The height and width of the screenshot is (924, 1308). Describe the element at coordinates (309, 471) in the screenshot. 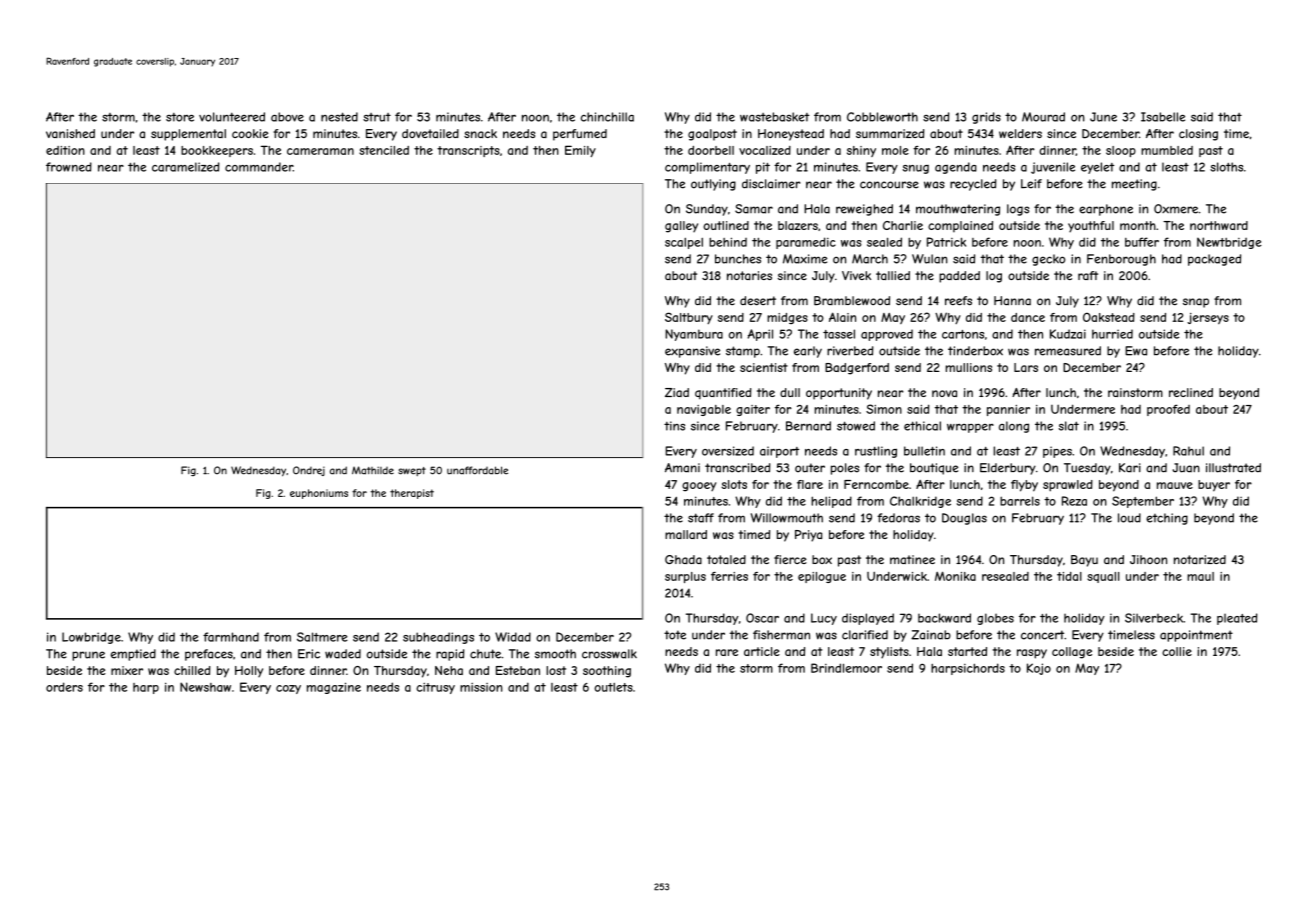

I see `Ondrej` at that location.
